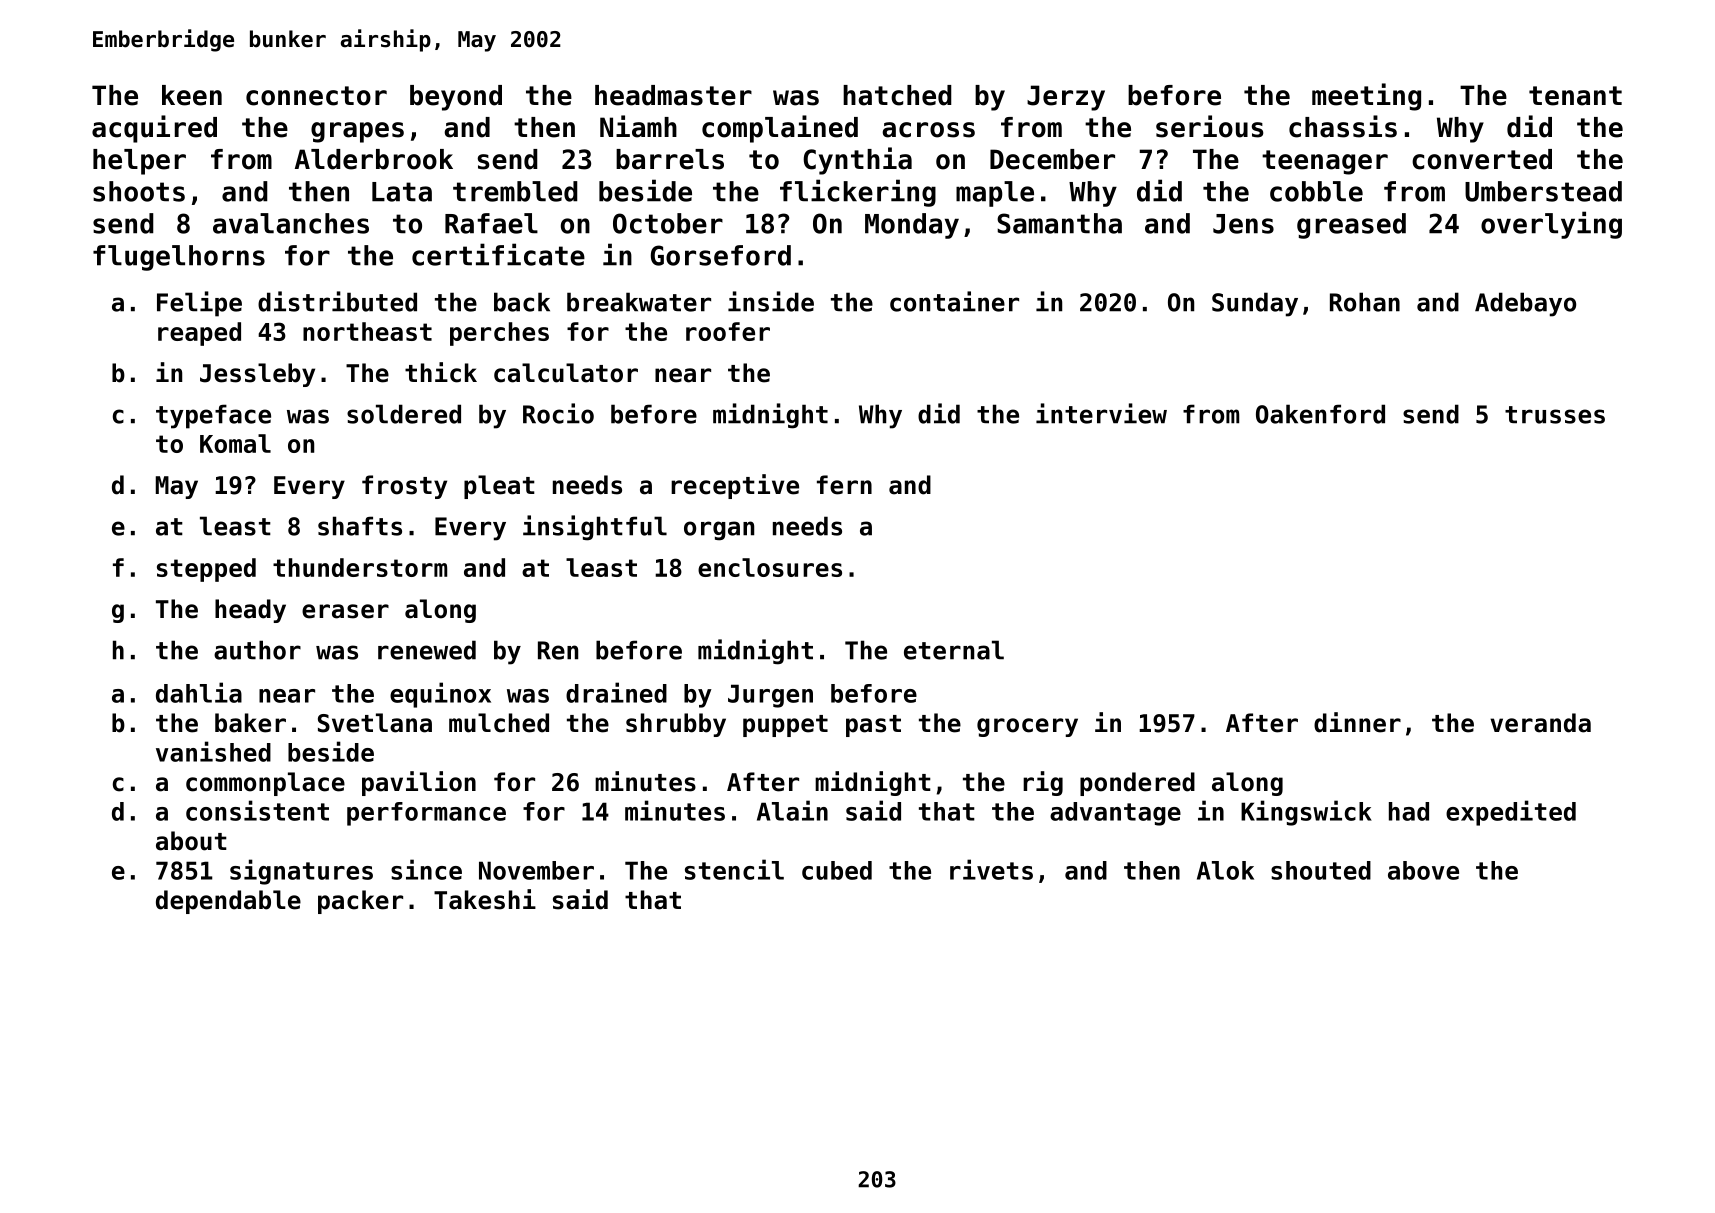  I want to click on hatched, so click(897, 95).
